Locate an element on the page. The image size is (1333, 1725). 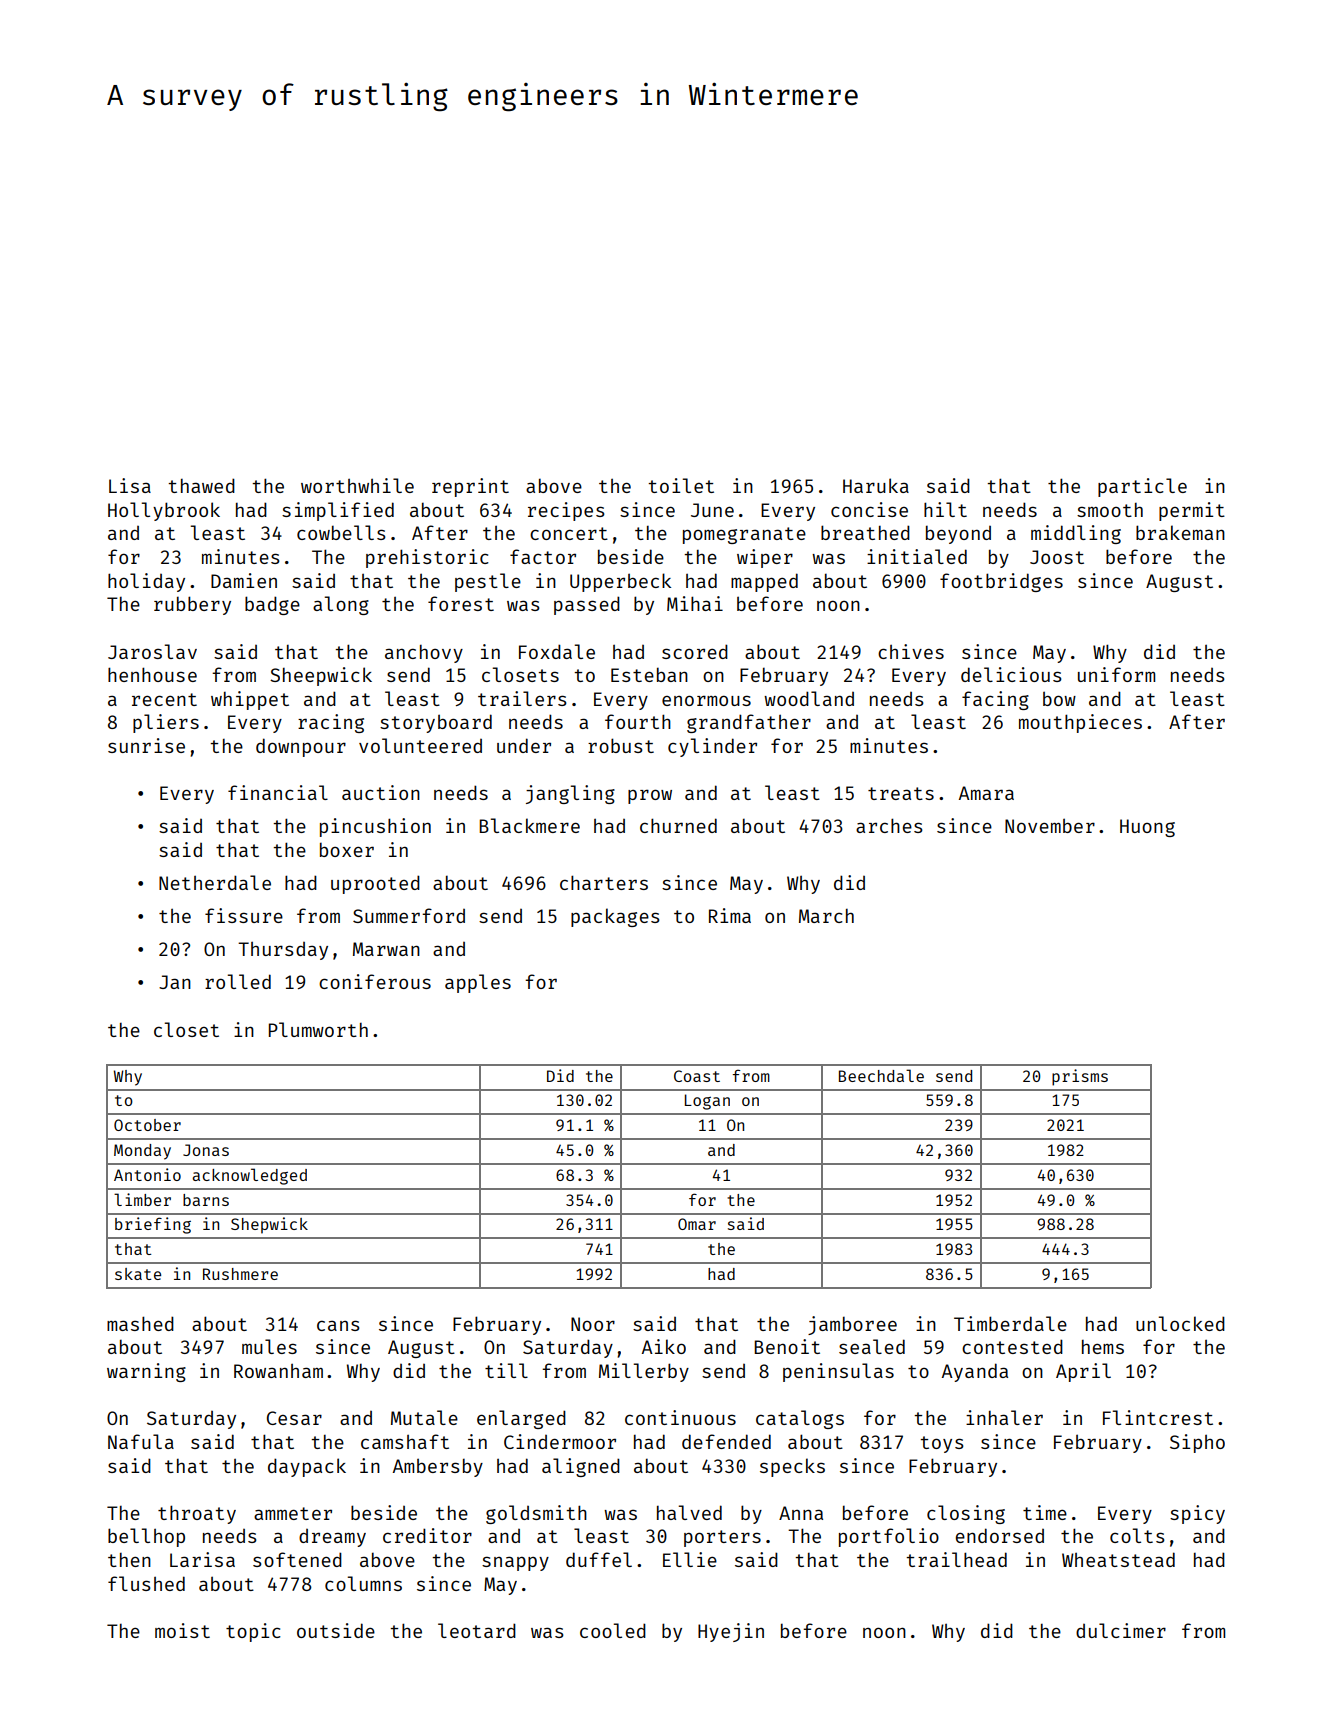
Blackmere is located at coordinates (529, 825).
